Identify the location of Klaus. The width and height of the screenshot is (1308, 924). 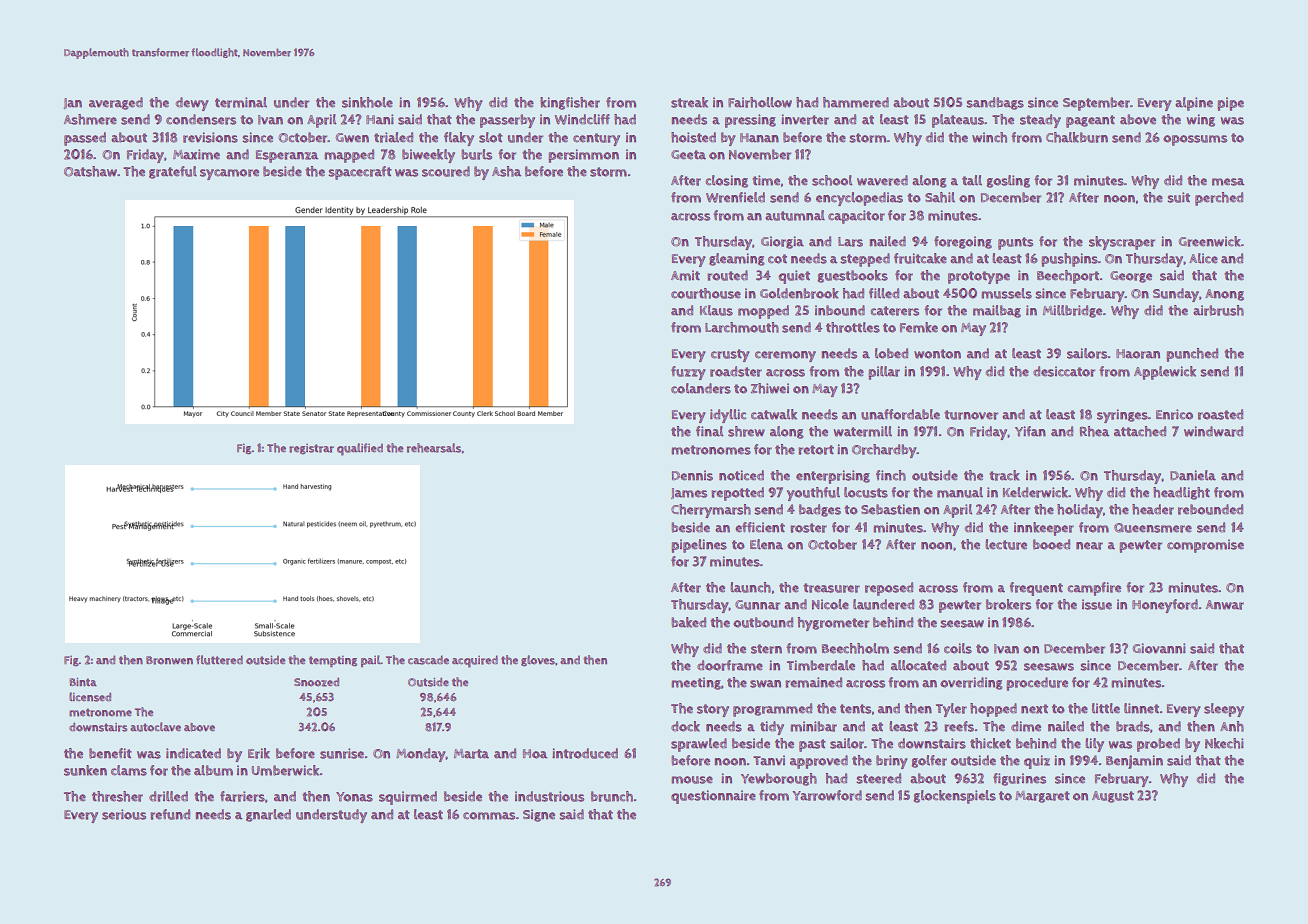
(716, 310).
